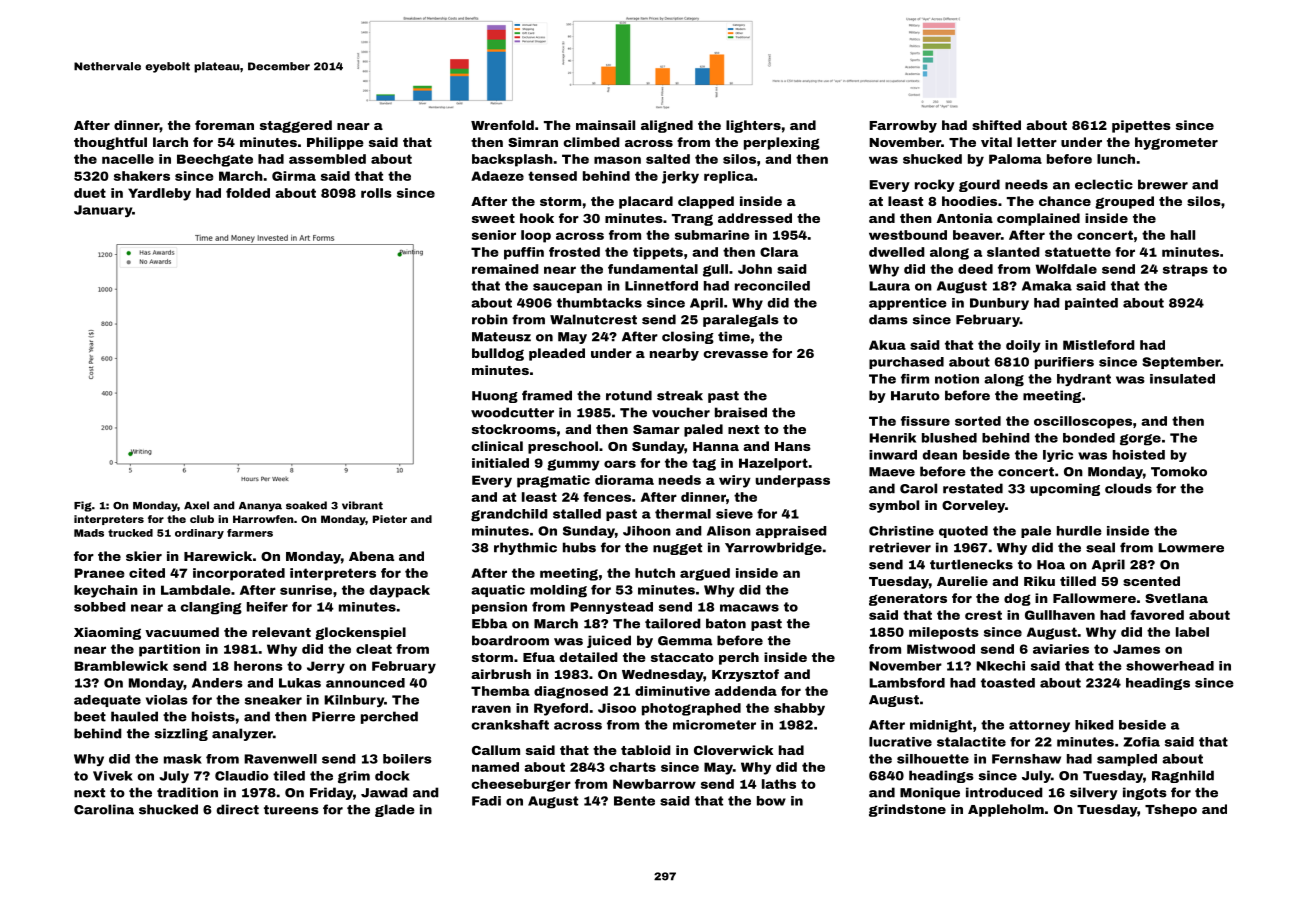 The width and height of the screenshot is (1308, 924). What do you see at coordinates (1006, 810) in the screenshot?
I see `Appleholm` at bounding box center [1006, 810].
